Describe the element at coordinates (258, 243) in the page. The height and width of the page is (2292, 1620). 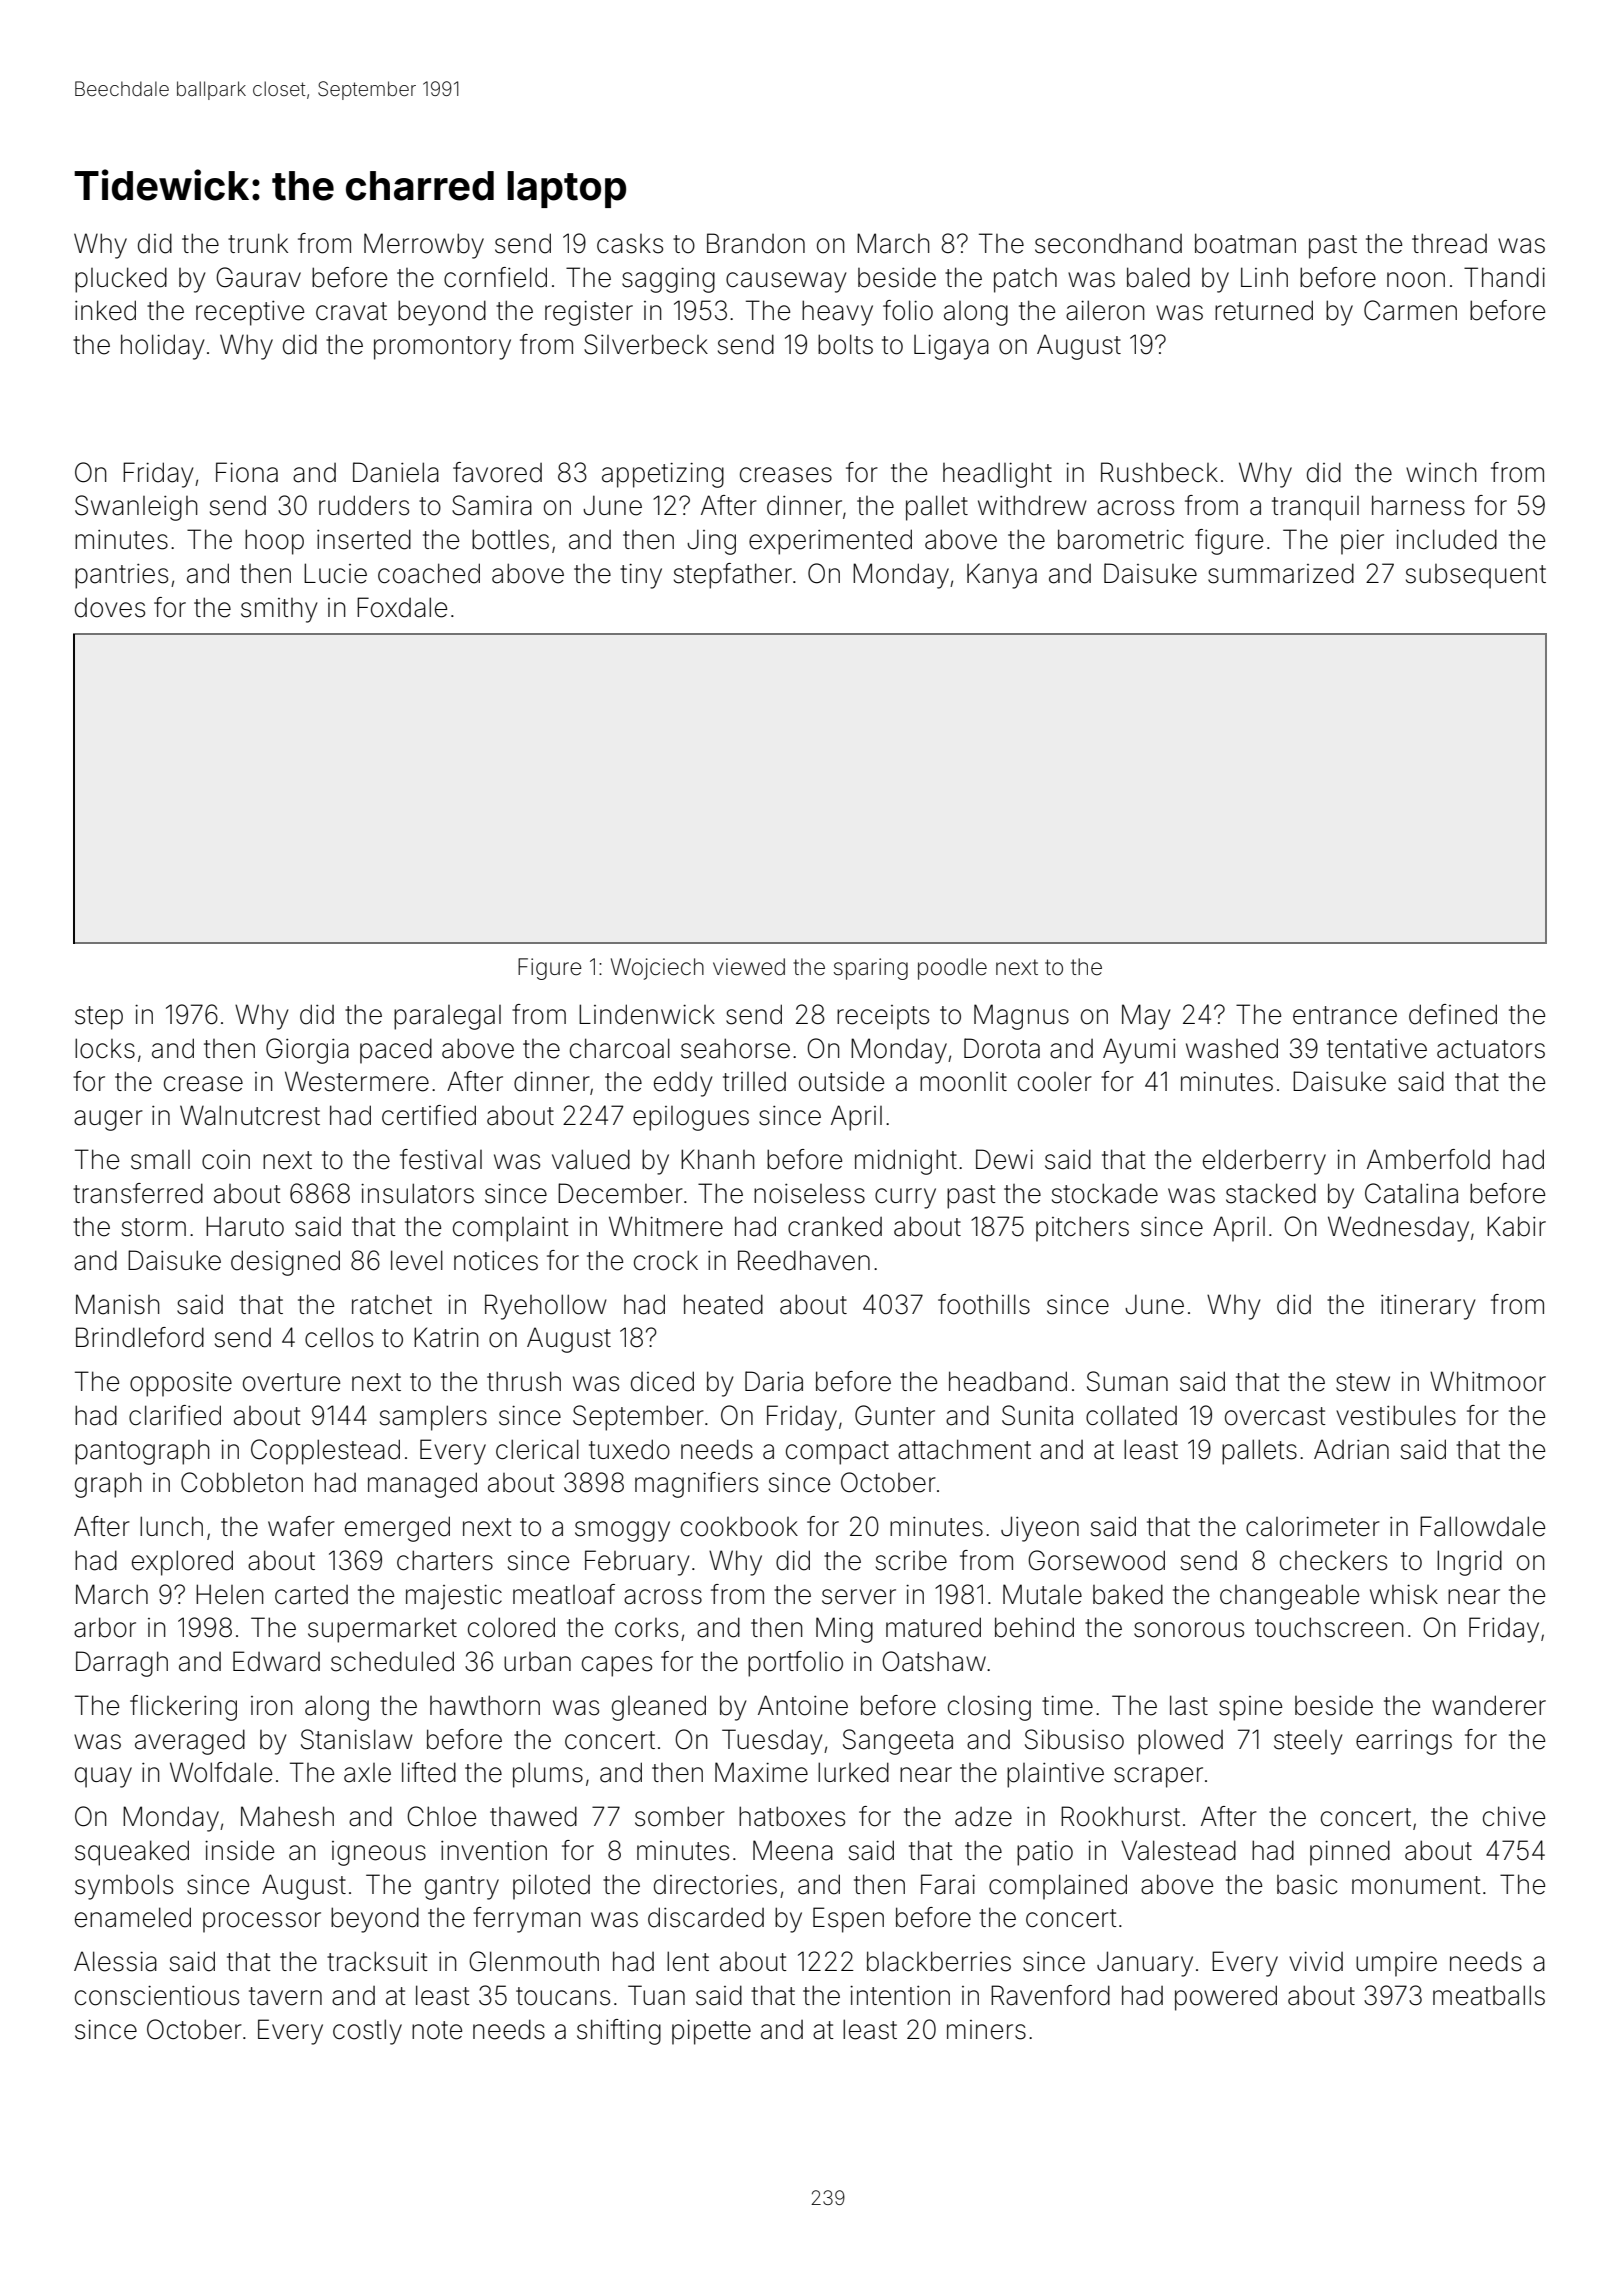
I see `trunk` at that location.
